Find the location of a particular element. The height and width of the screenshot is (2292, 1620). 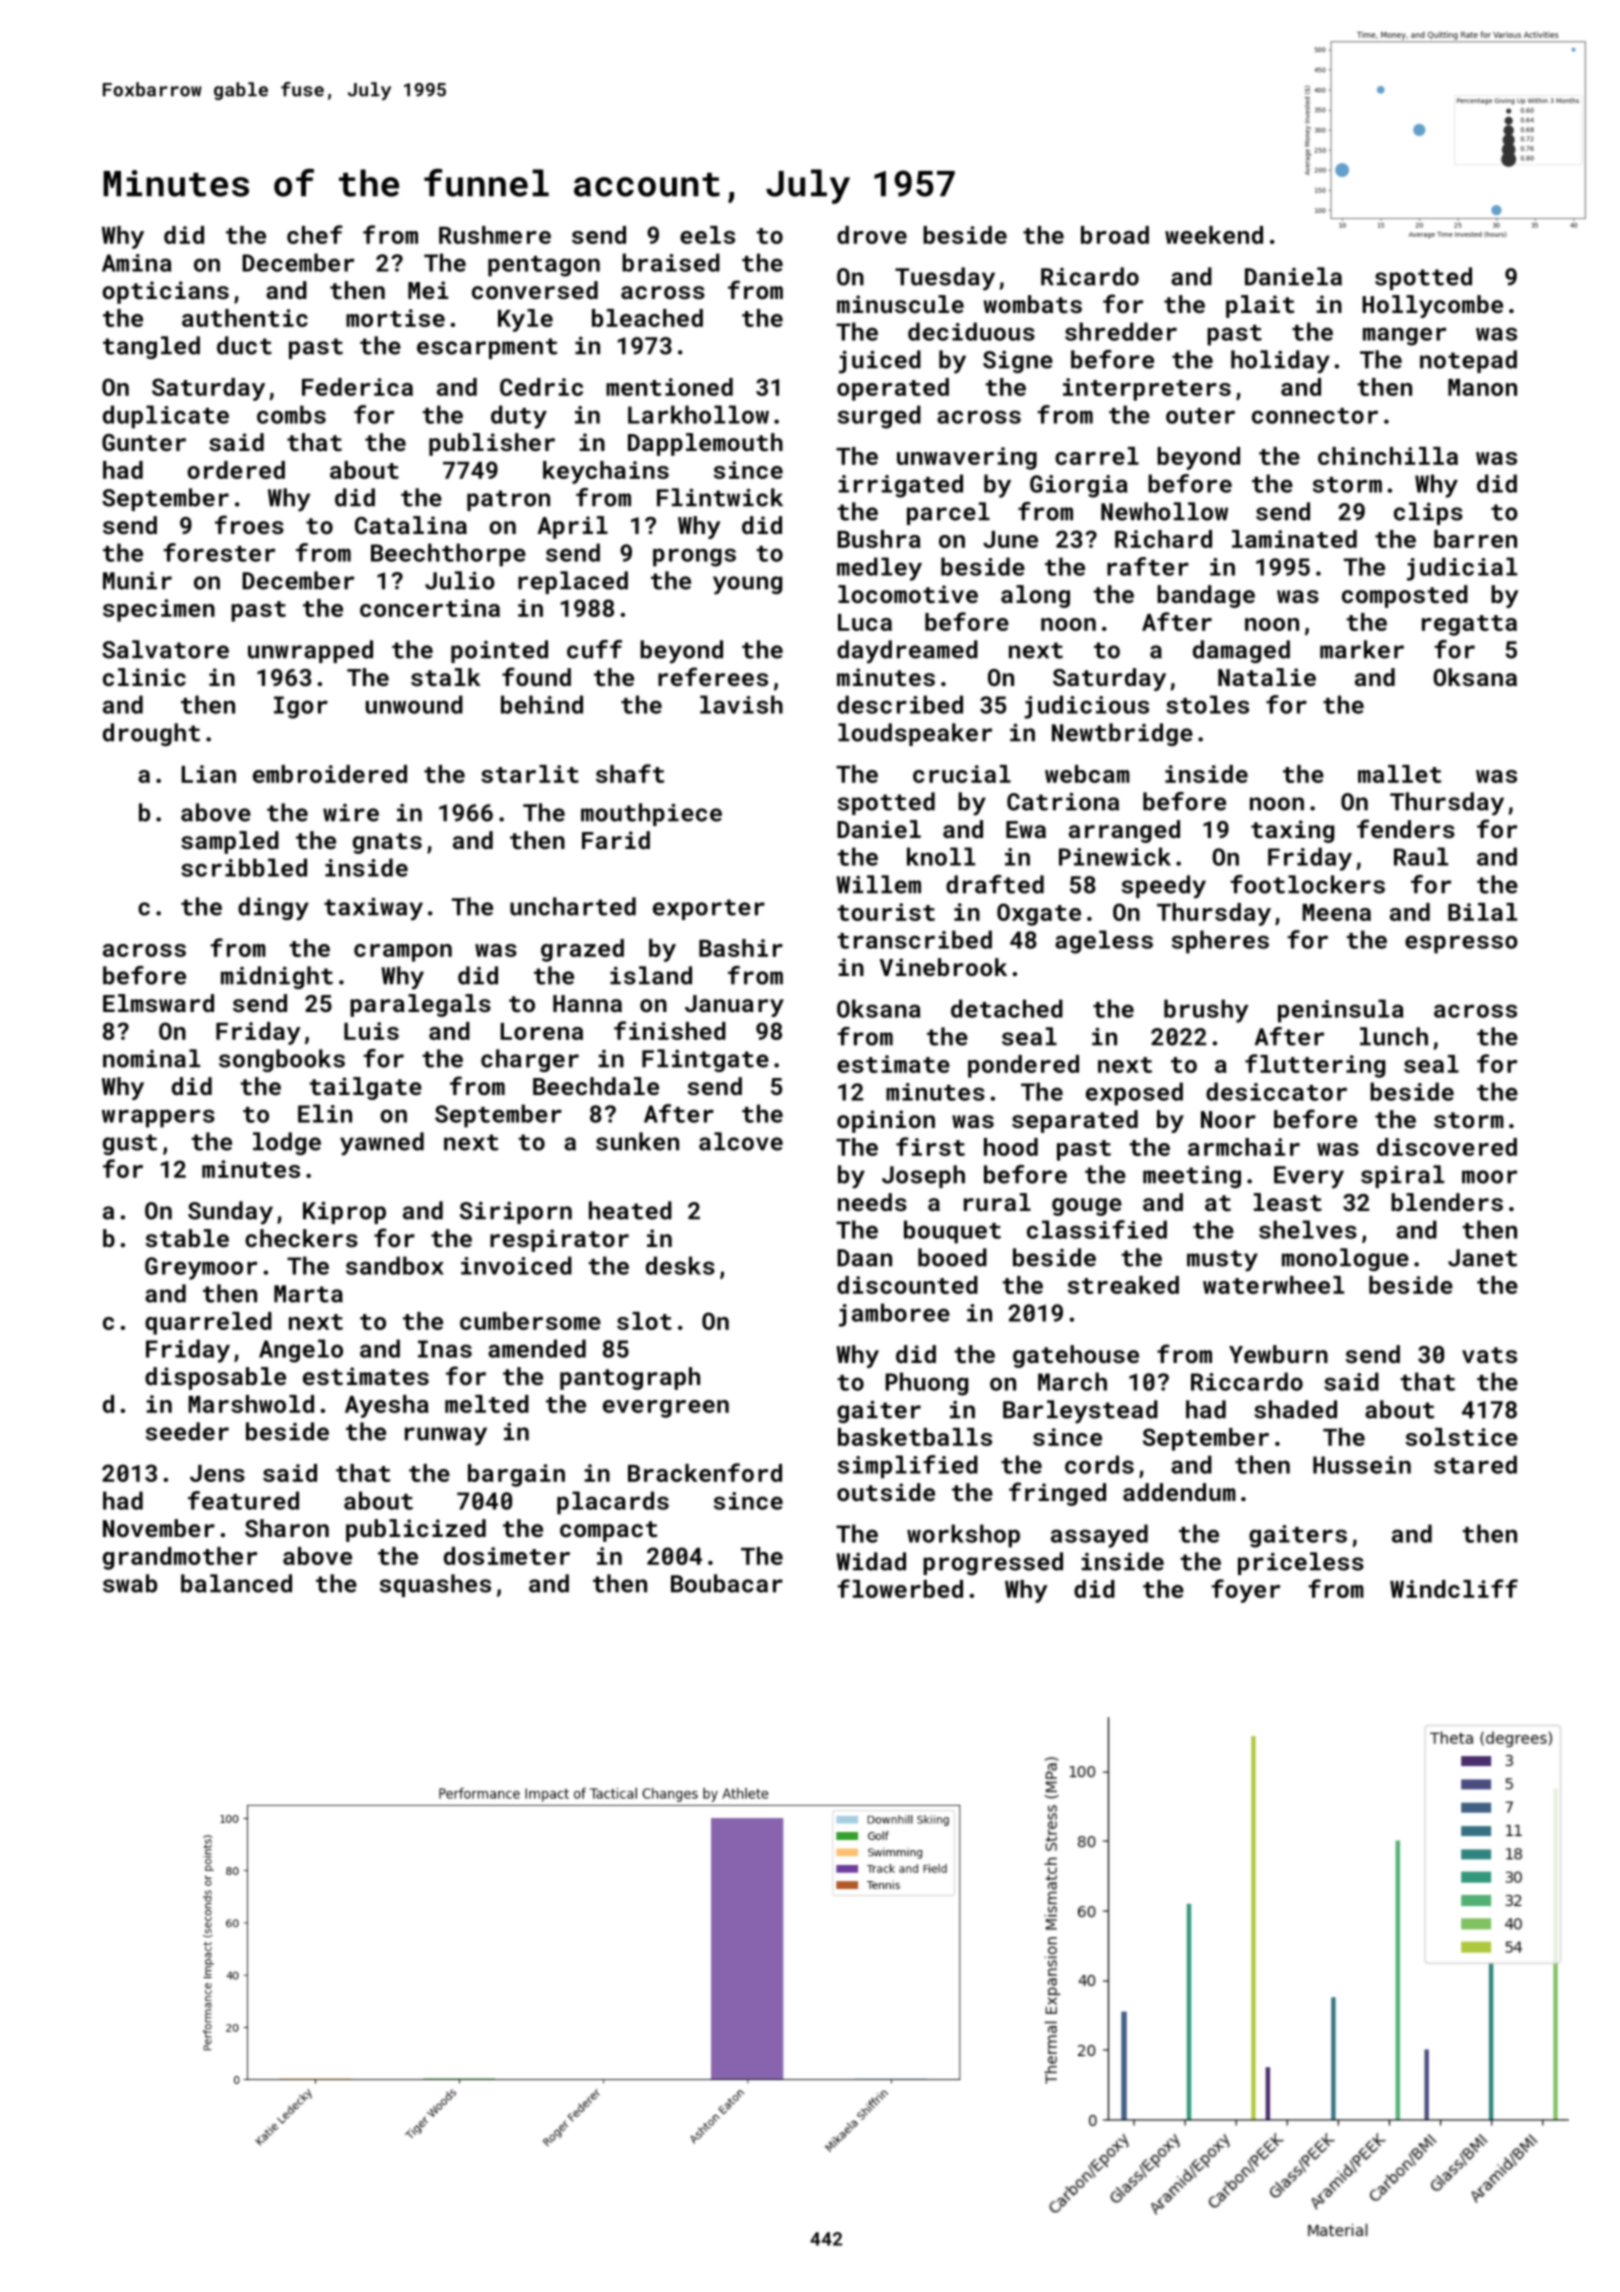

weekend is located at coordinates (1214, 235).
